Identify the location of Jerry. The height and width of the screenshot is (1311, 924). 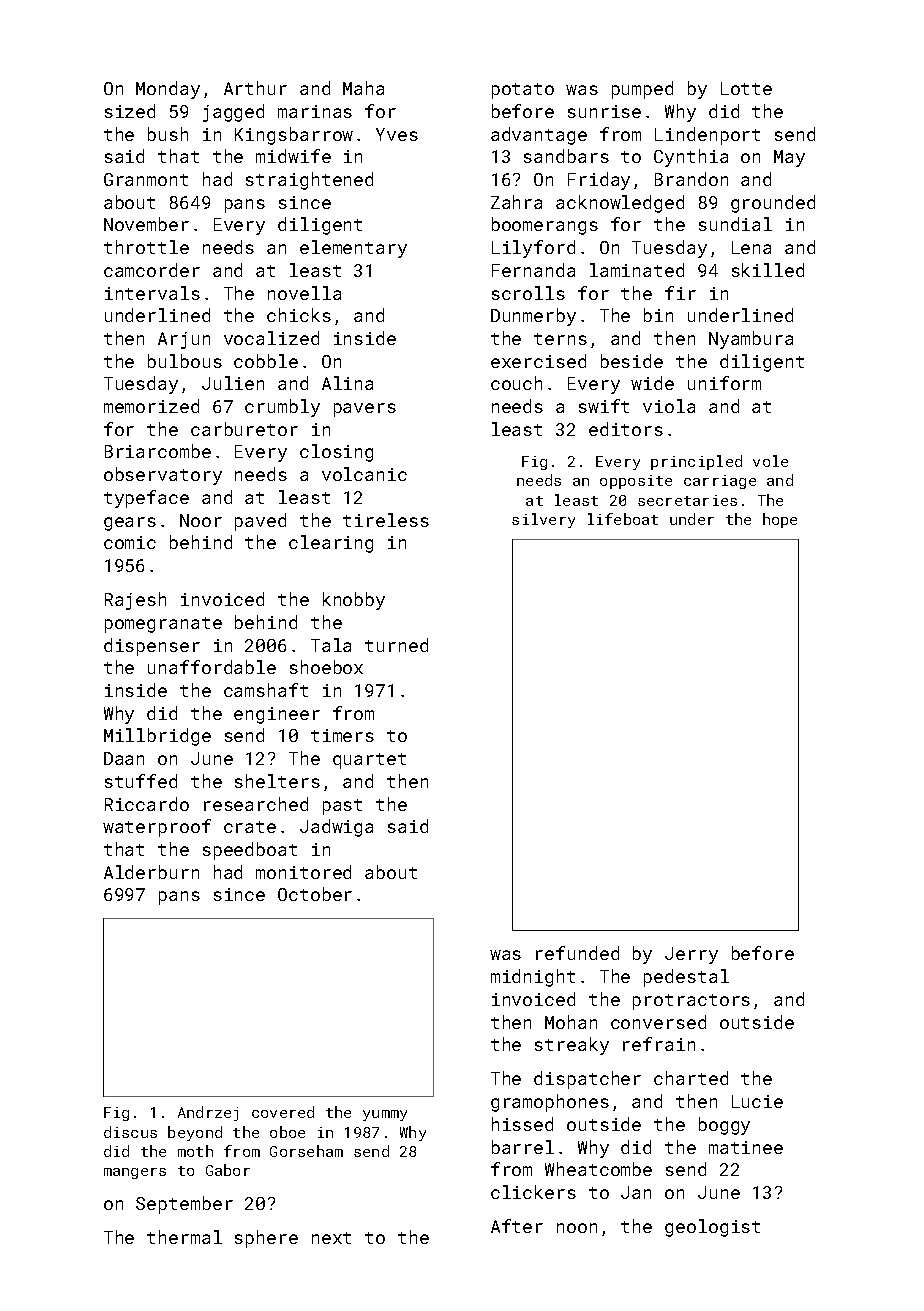
(691, 955).
